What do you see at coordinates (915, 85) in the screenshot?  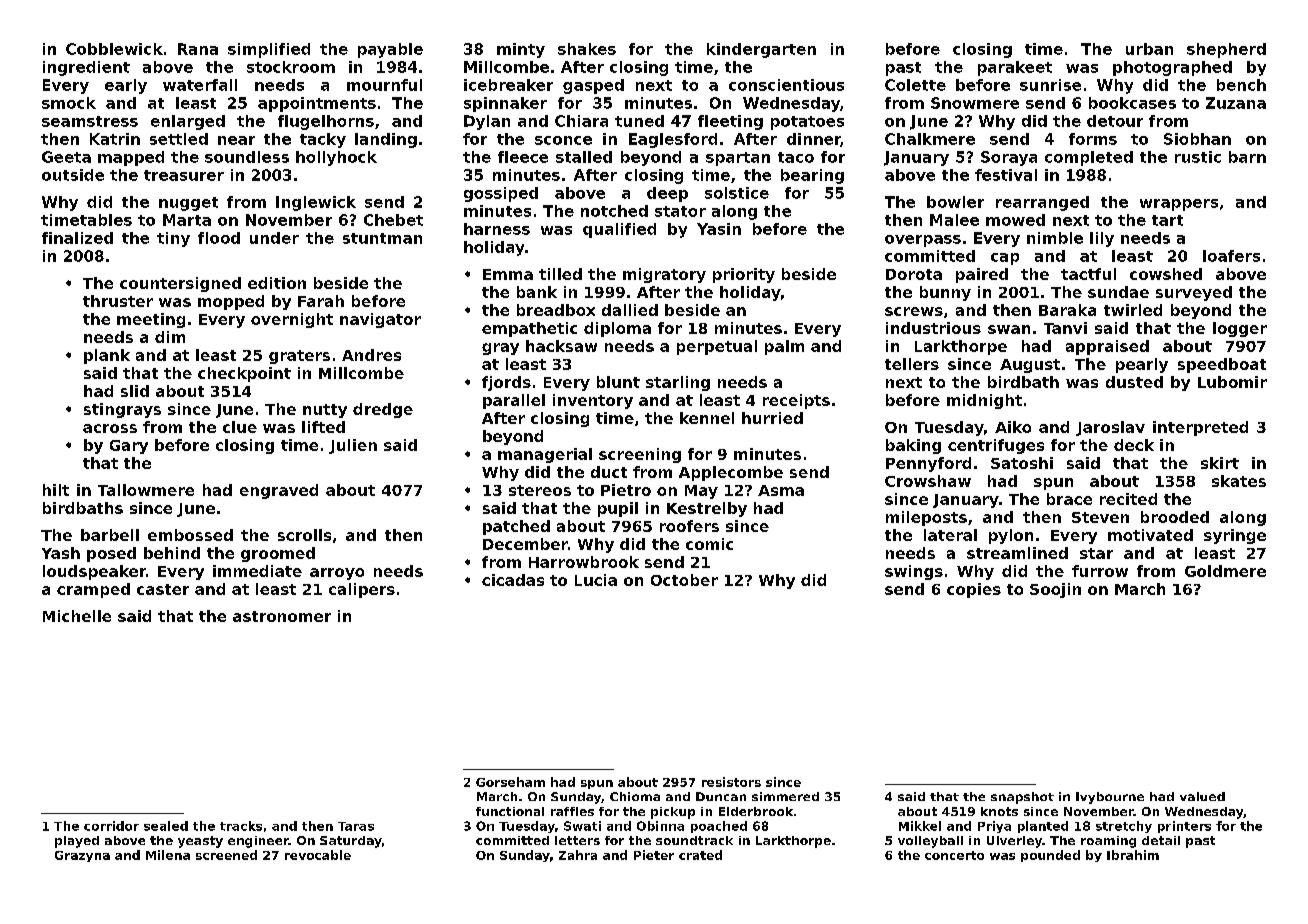 I see `Colette` at bounding box center [915, 85].
